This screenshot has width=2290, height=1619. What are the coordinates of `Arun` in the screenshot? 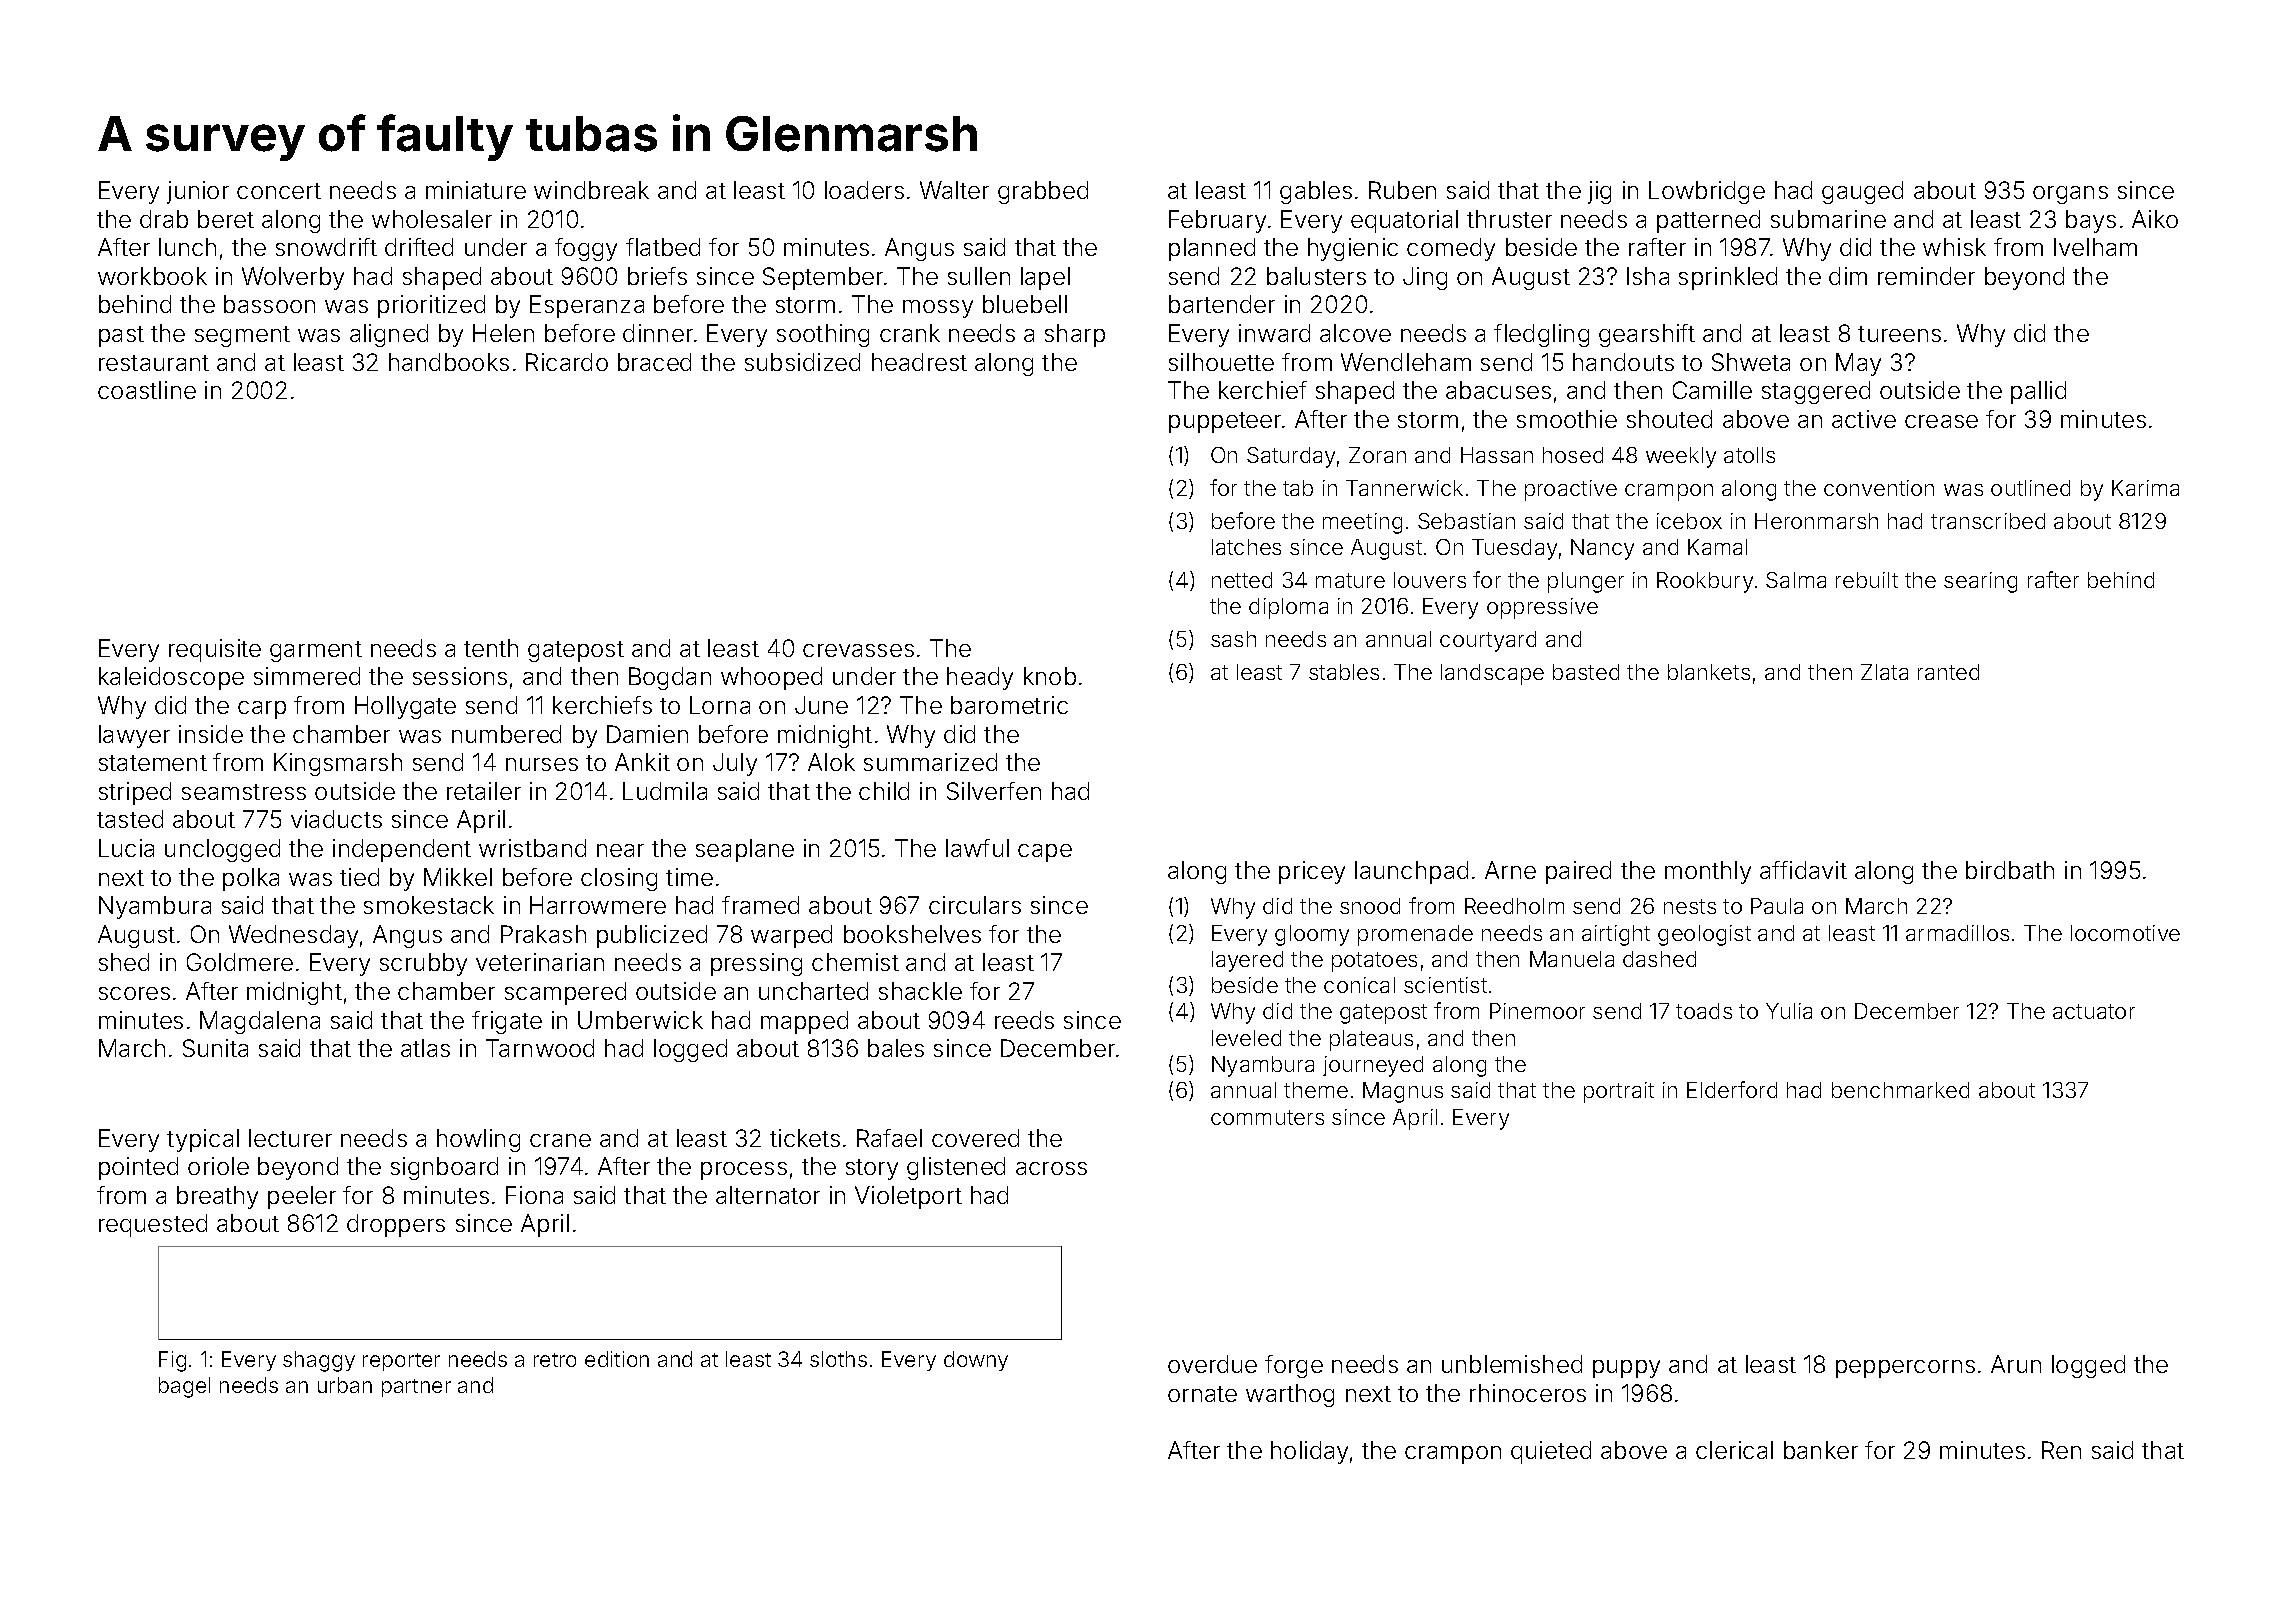 It's located at (2016, 1364).
